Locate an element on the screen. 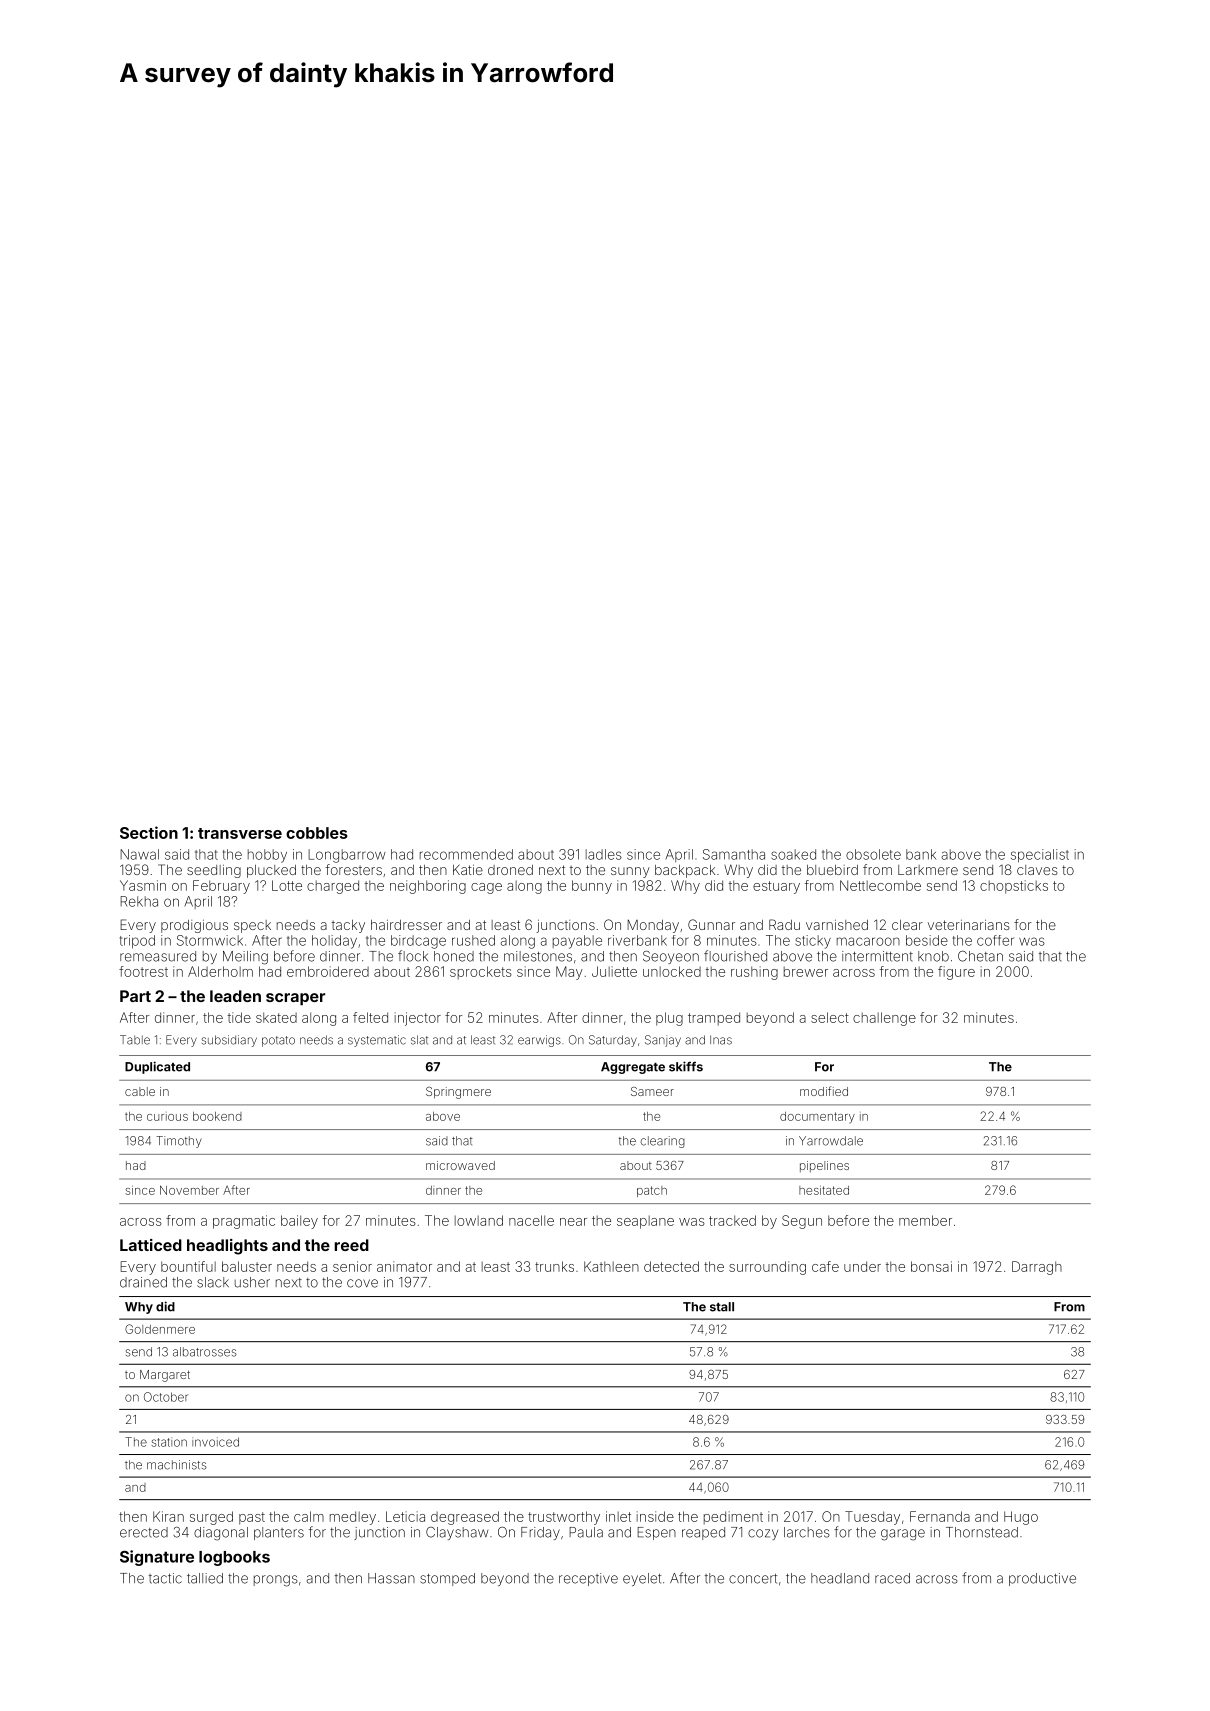  trustworthy is located at coordinates (564, 1518).
